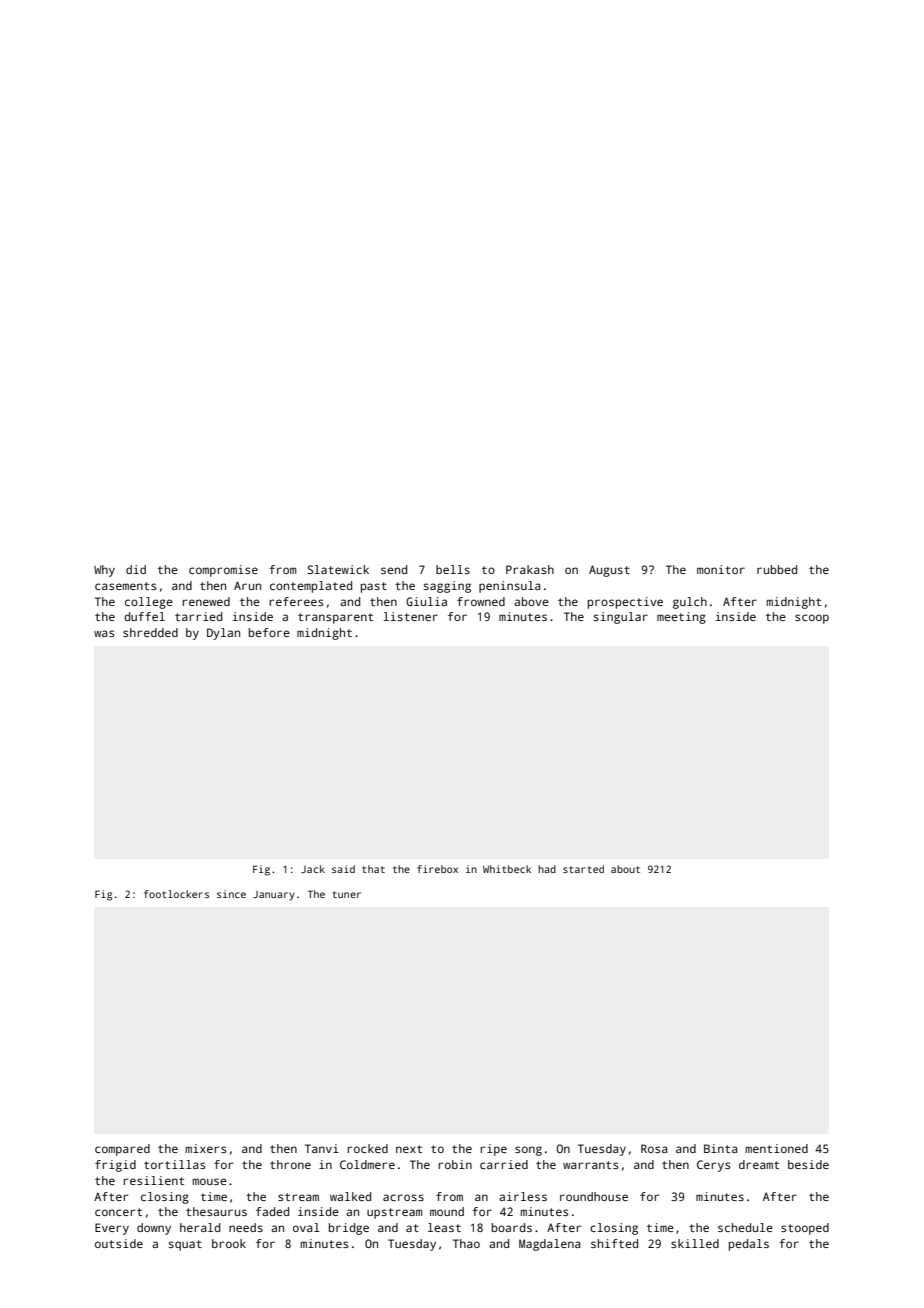 This document has width=924, height=1308. Describe the element at coordinates (609, 571) in the document. I see `August` at that location.
